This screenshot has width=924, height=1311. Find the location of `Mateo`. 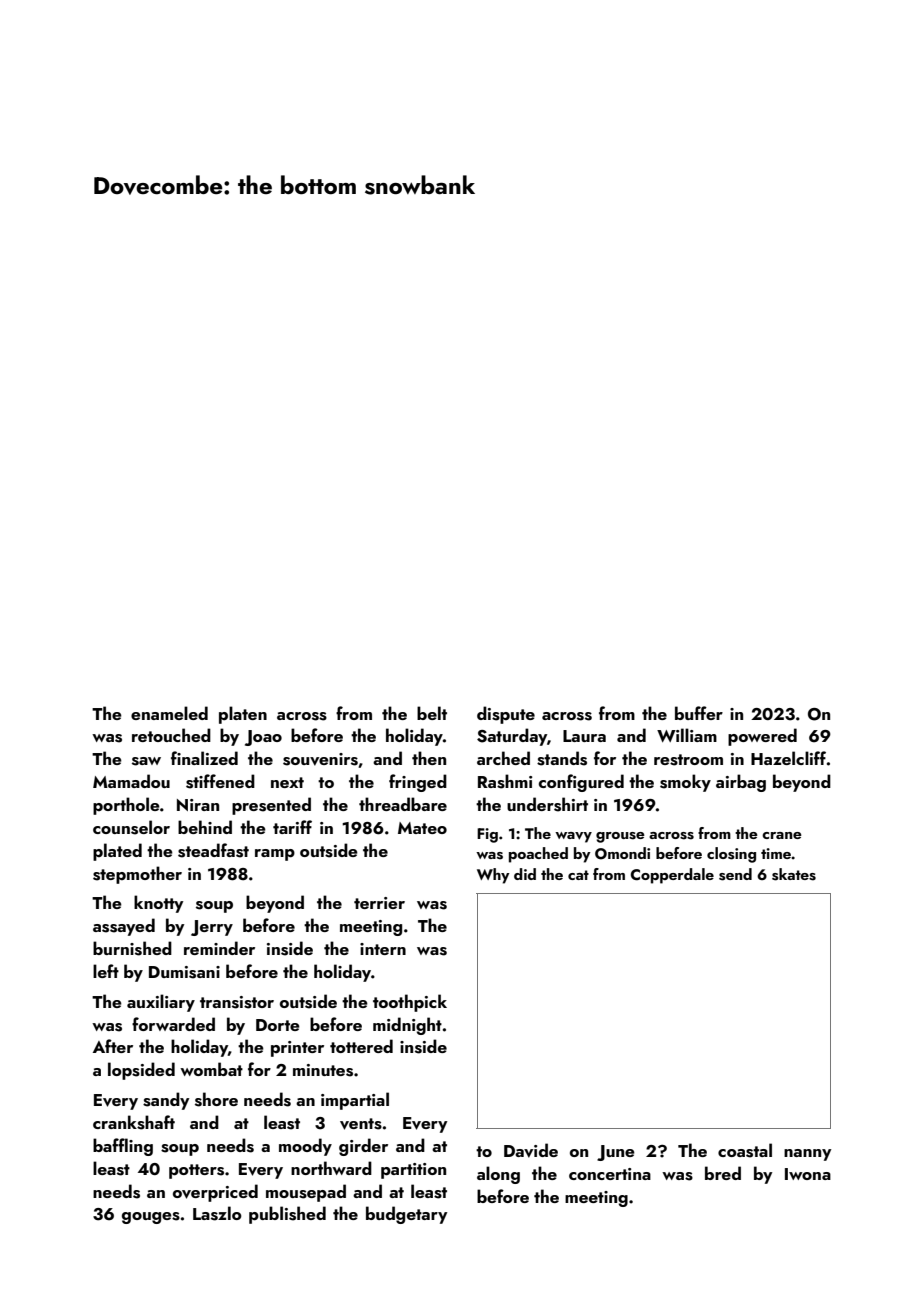

Mateo is located at coordinates (422, 828).
